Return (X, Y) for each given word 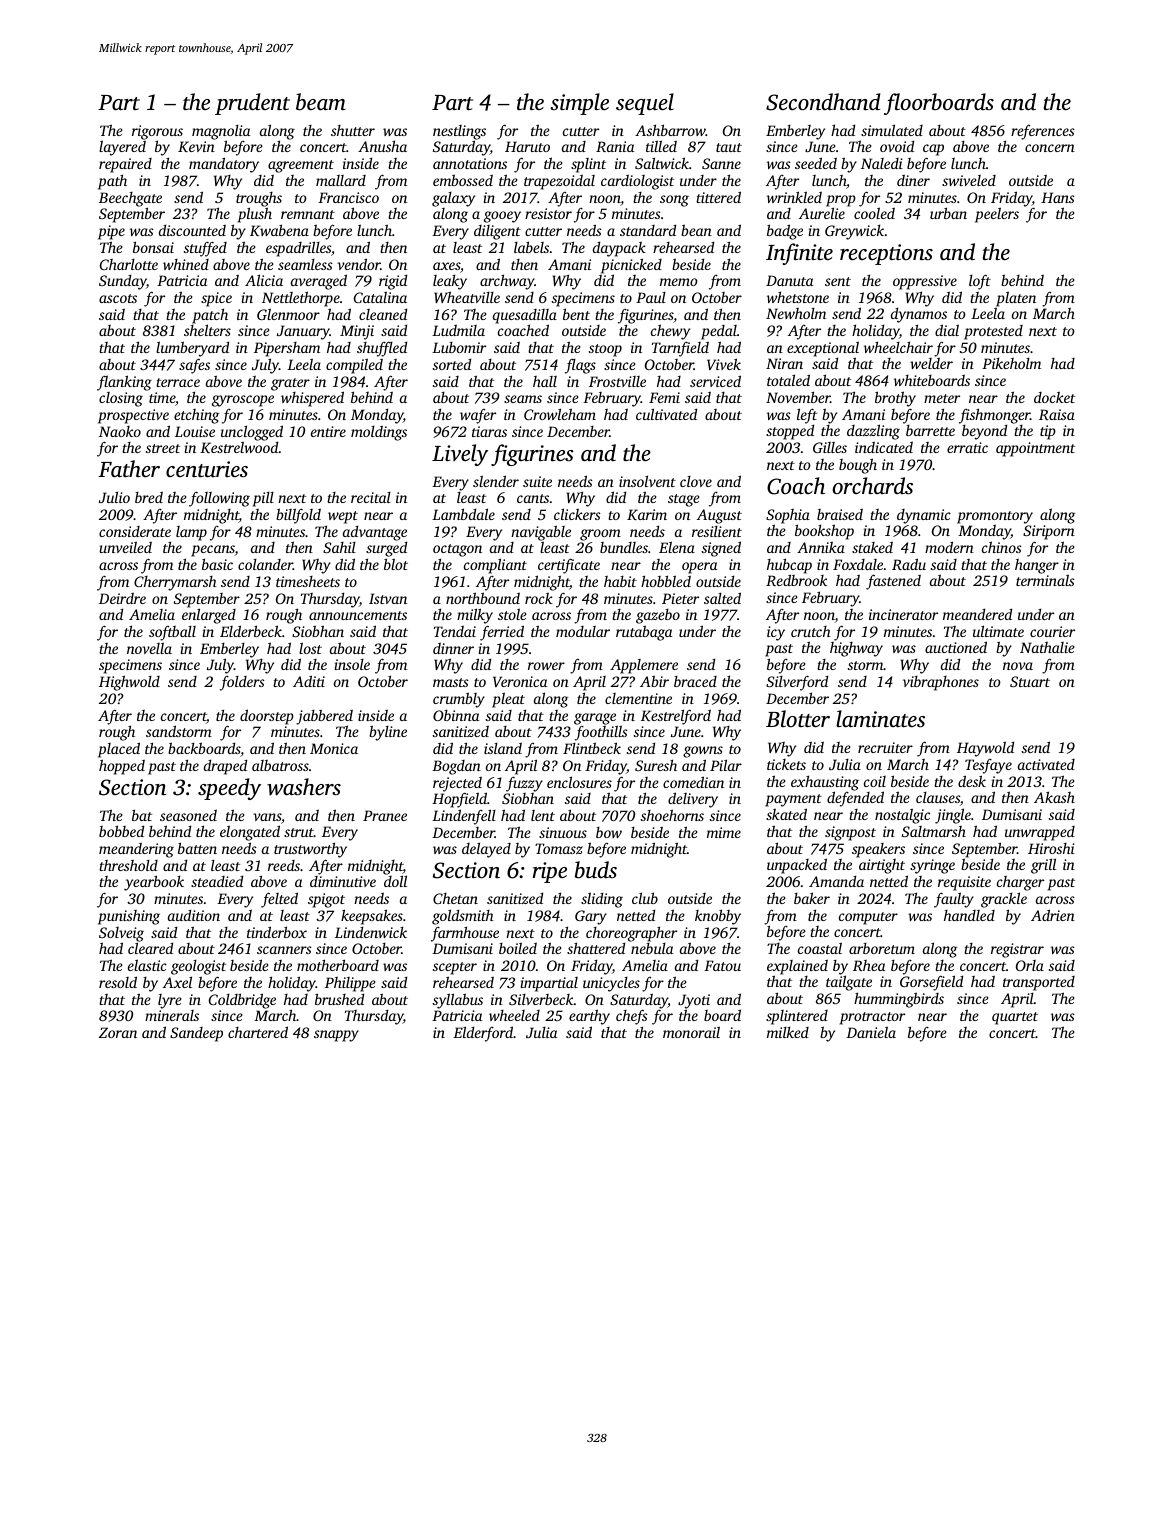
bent (576, 314)
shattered (596, 948)
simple (579, 104)
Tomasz (559, 848)
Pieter (680, 598)
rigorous (157, 133)
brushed (339, 999)
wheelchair (898, 347)
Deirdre (122, 598)
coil (875, 781)
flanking (124, 383)
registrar (1017, 950)
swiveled (969, 180)
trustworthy (310, 850)
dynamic (924, 516)
